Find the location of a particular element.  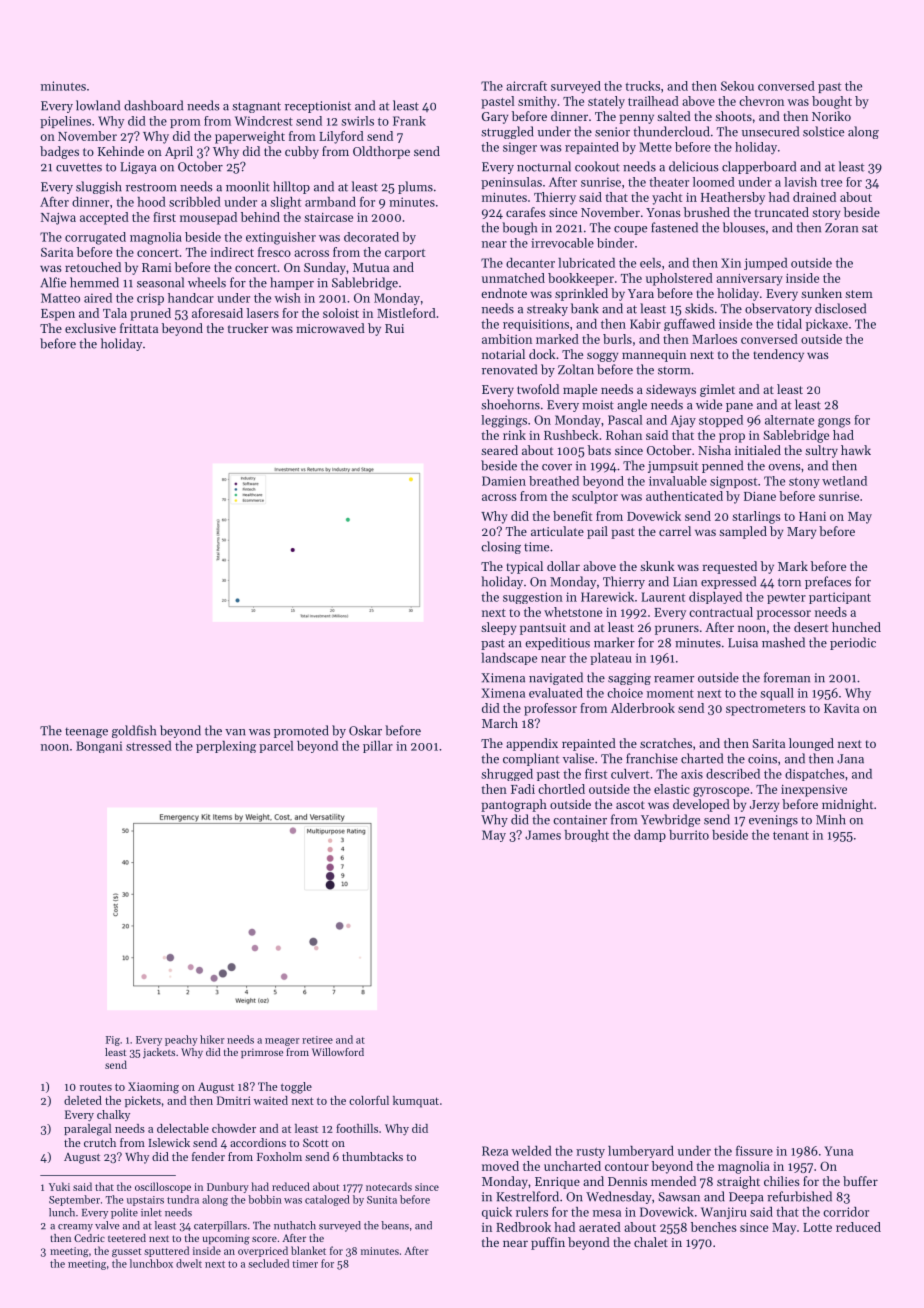

Bongani is located at coordinates (99, 747).
